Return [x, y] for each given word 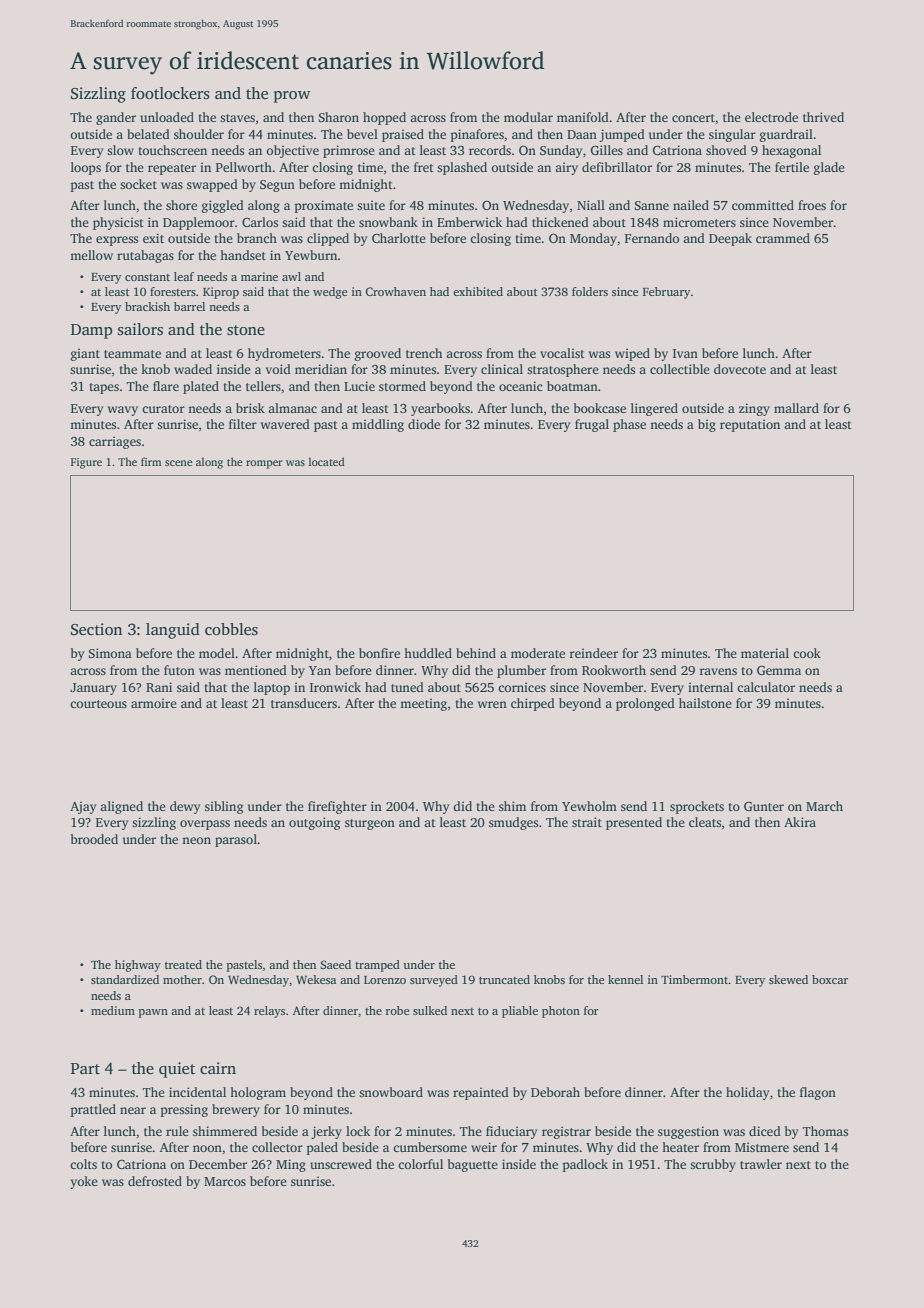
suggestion [688, 1132]
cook [807, 653]
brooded [94, 839]
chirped [533, 704]
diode [424, 424]
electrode [771, 117]
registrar [566, 1132]
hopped [384, 118]
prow [292, 97]
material [765, 653]
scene [179, 463]
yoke [84, 1182]
